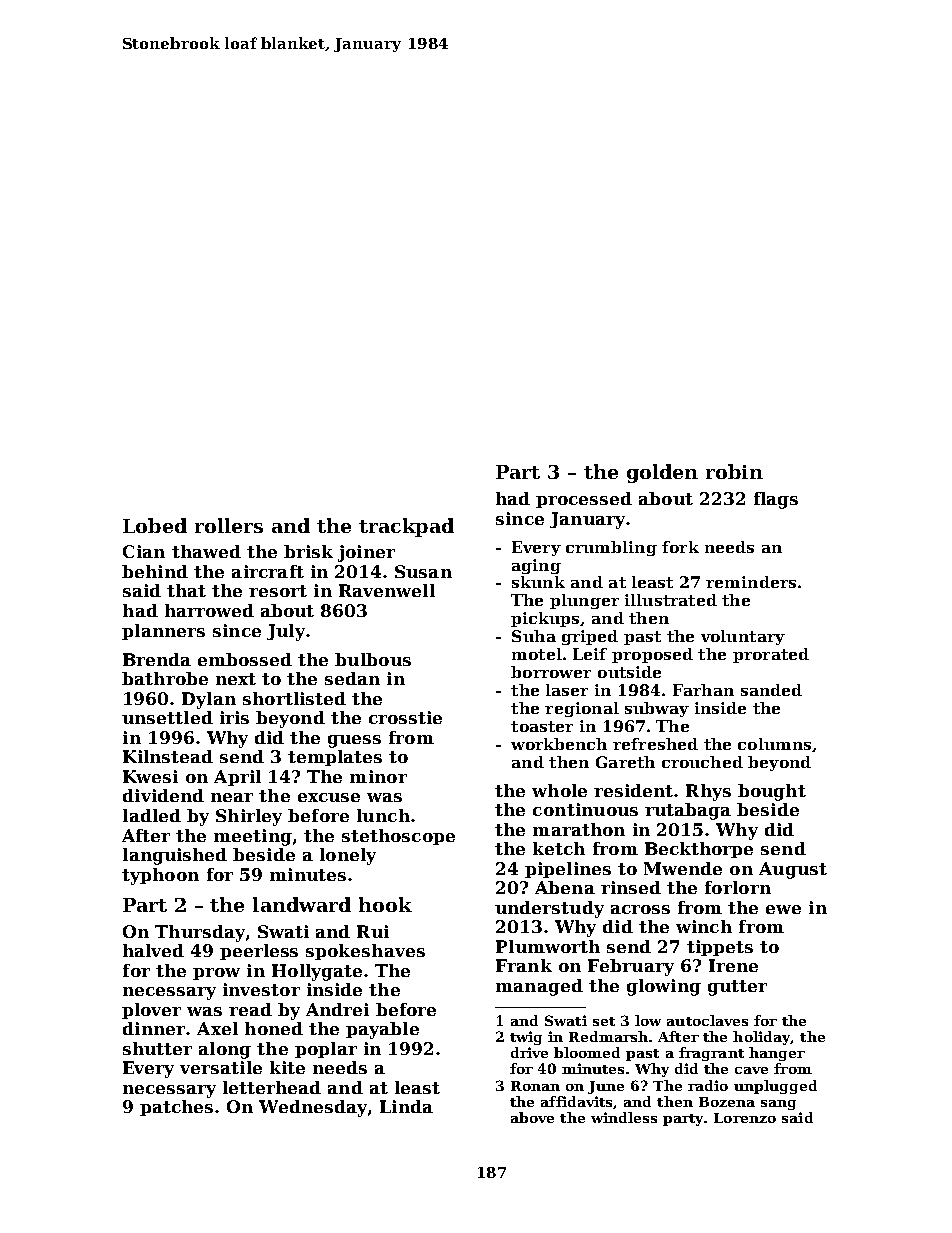  Describe the element at coordinates (225, 1050) in the page. I see `along` at that location.
